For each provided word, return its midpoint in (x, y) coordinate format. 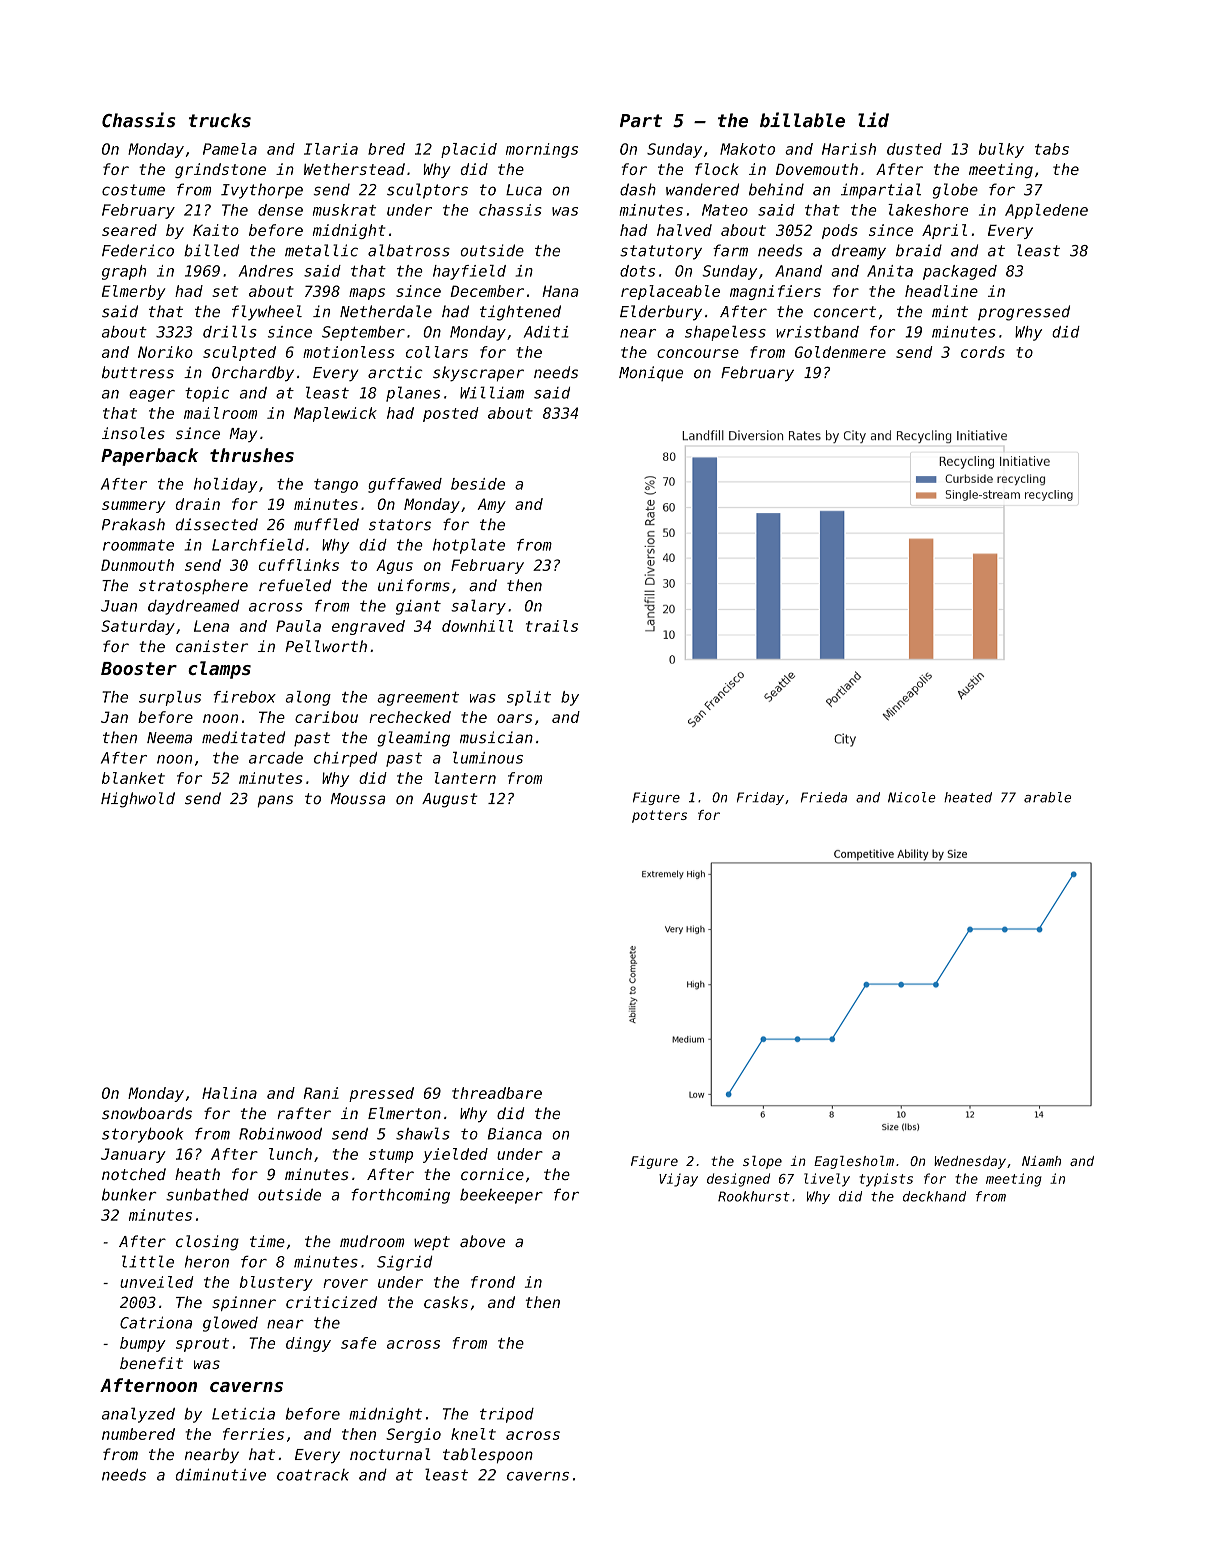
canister (212, 646)
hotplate (469, 546)
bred (386, 149)
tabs (1052, 149)
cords (983, 352)
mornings (542, 150)
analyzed (138, 1415)
